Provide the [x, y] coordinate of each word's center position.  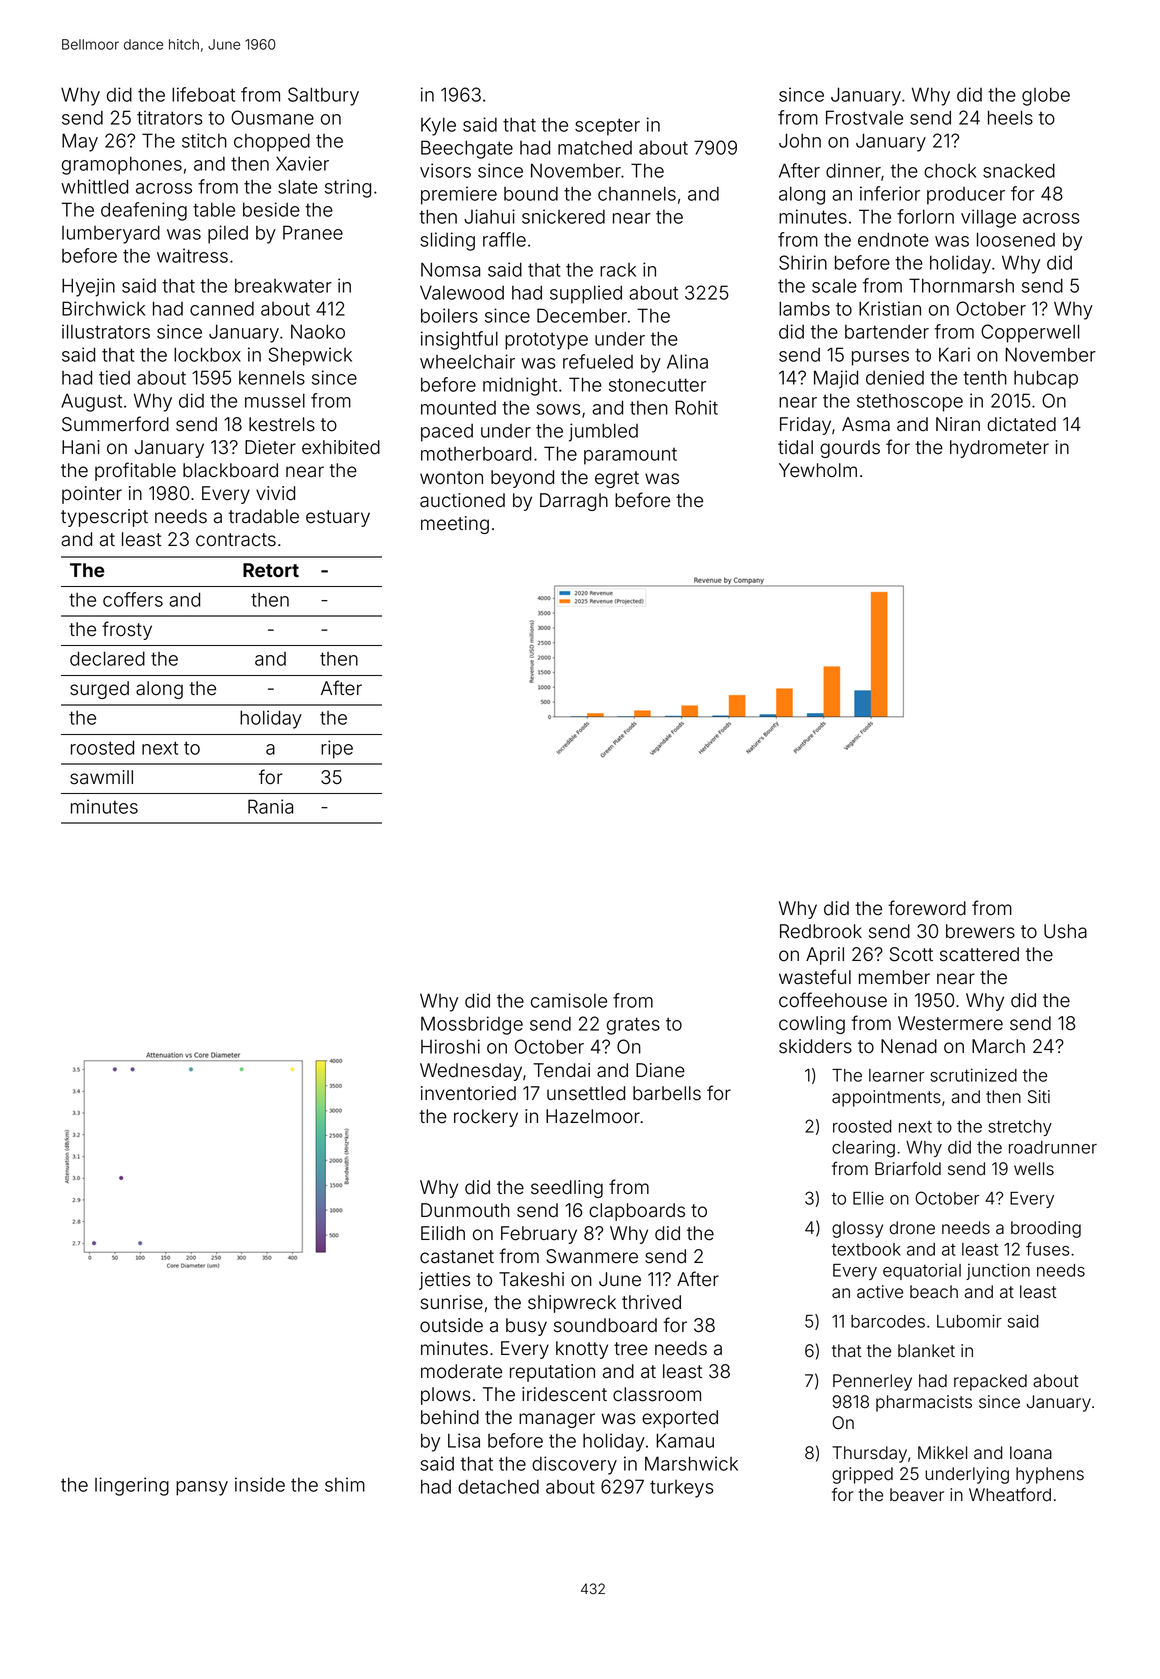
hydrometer [999, 449]
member [894, 977]
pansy [202, 1488]
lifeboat [203, 94]
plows [446, 1396]
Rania [270, 806]
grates [633, 1026]
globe [1046, 96]
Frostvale [864, 117]
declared [107, 658]
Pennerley [872, 1382]
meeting [455, 525]
